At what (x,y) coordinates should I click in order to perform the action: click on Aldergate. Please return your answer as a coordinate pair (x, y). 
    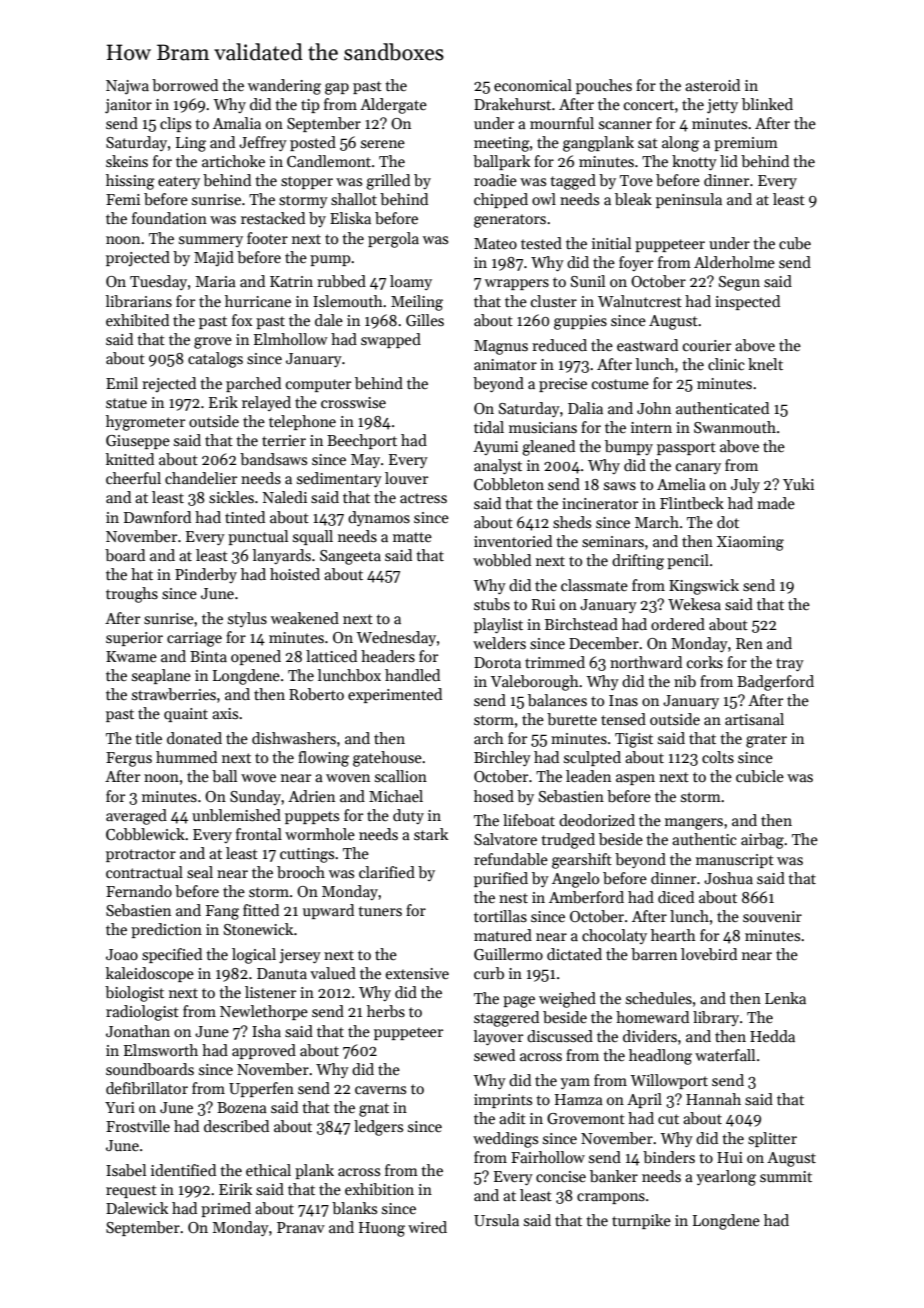
    Looking at the image, I should click on (393, 106).
